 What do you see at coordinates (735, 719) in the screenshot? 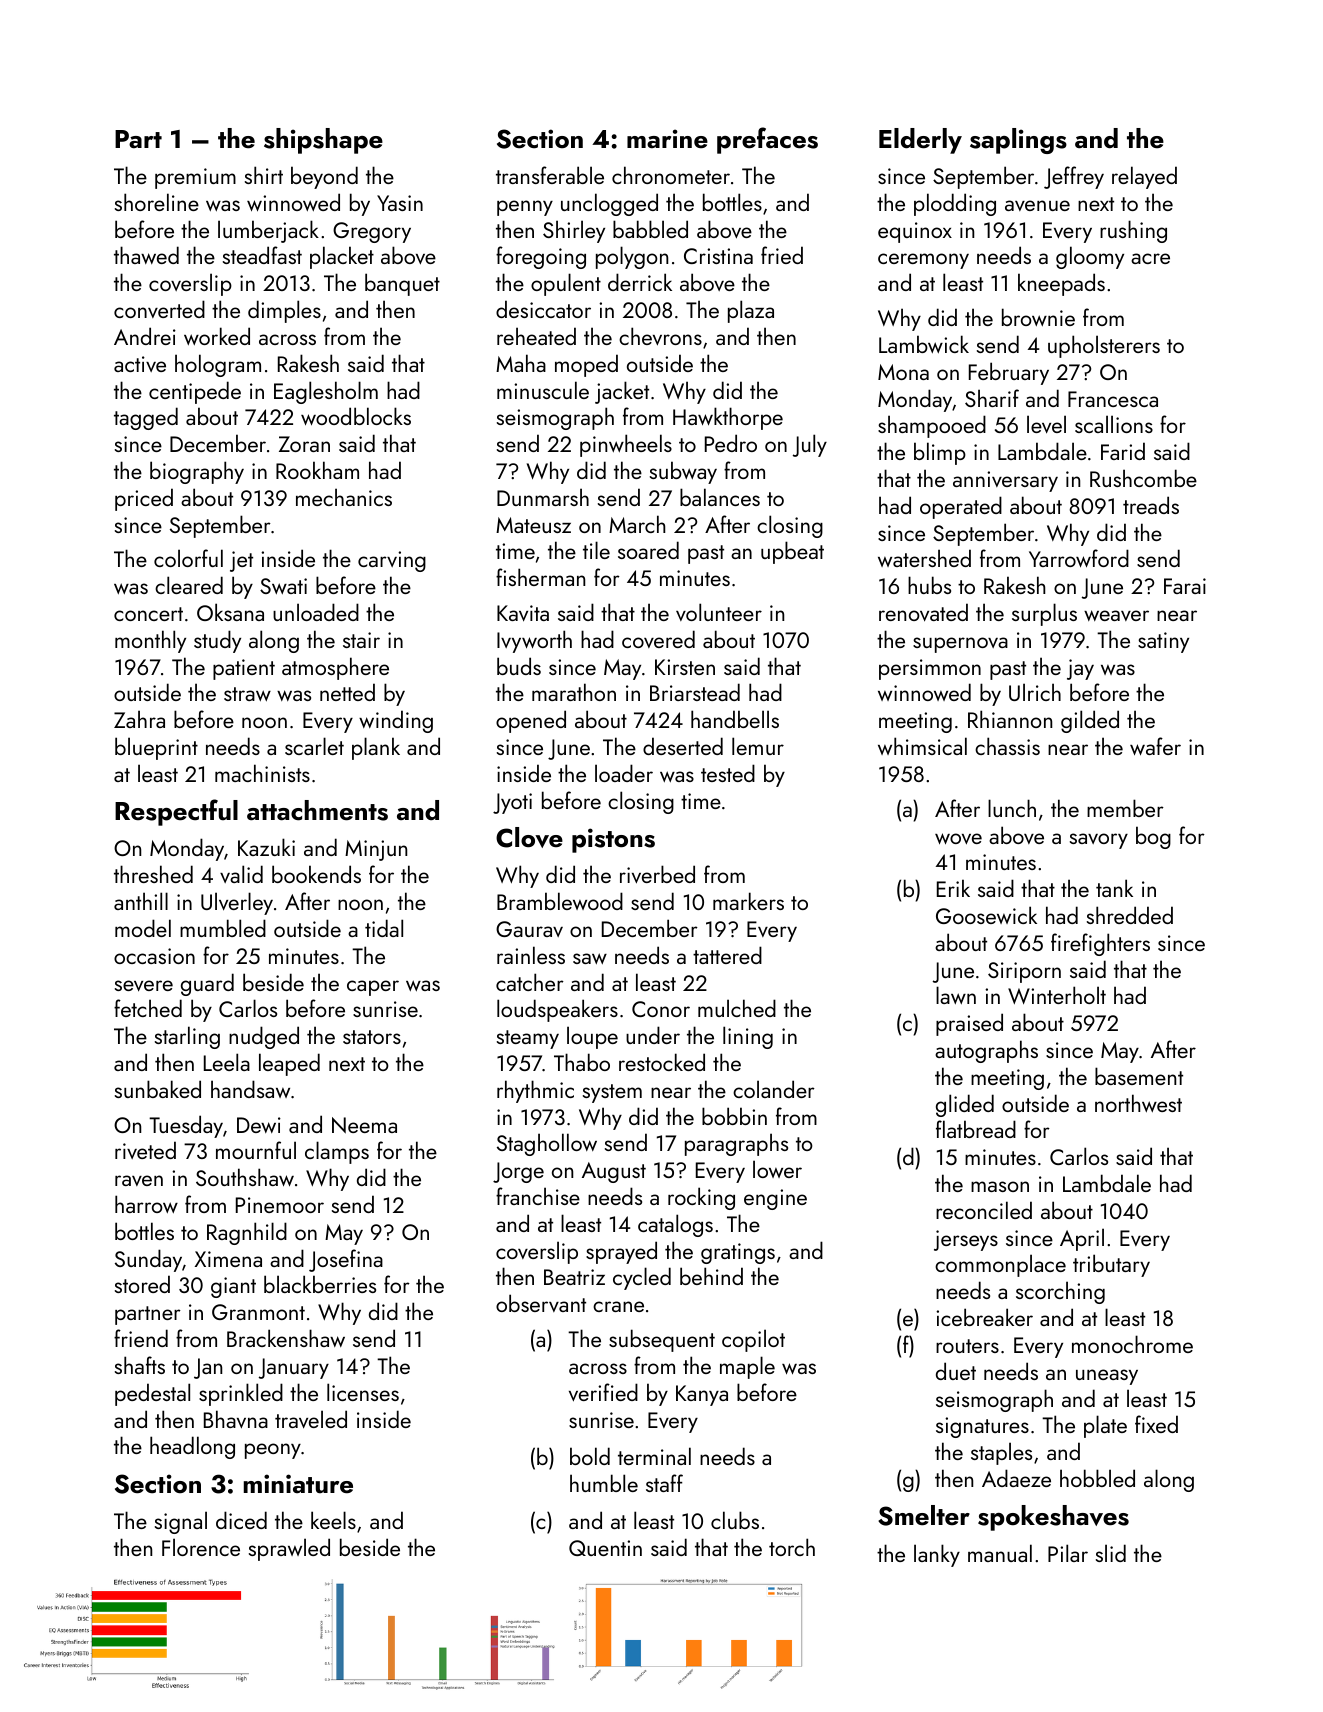
I see `handbells` at bounding box center [735, 719].
